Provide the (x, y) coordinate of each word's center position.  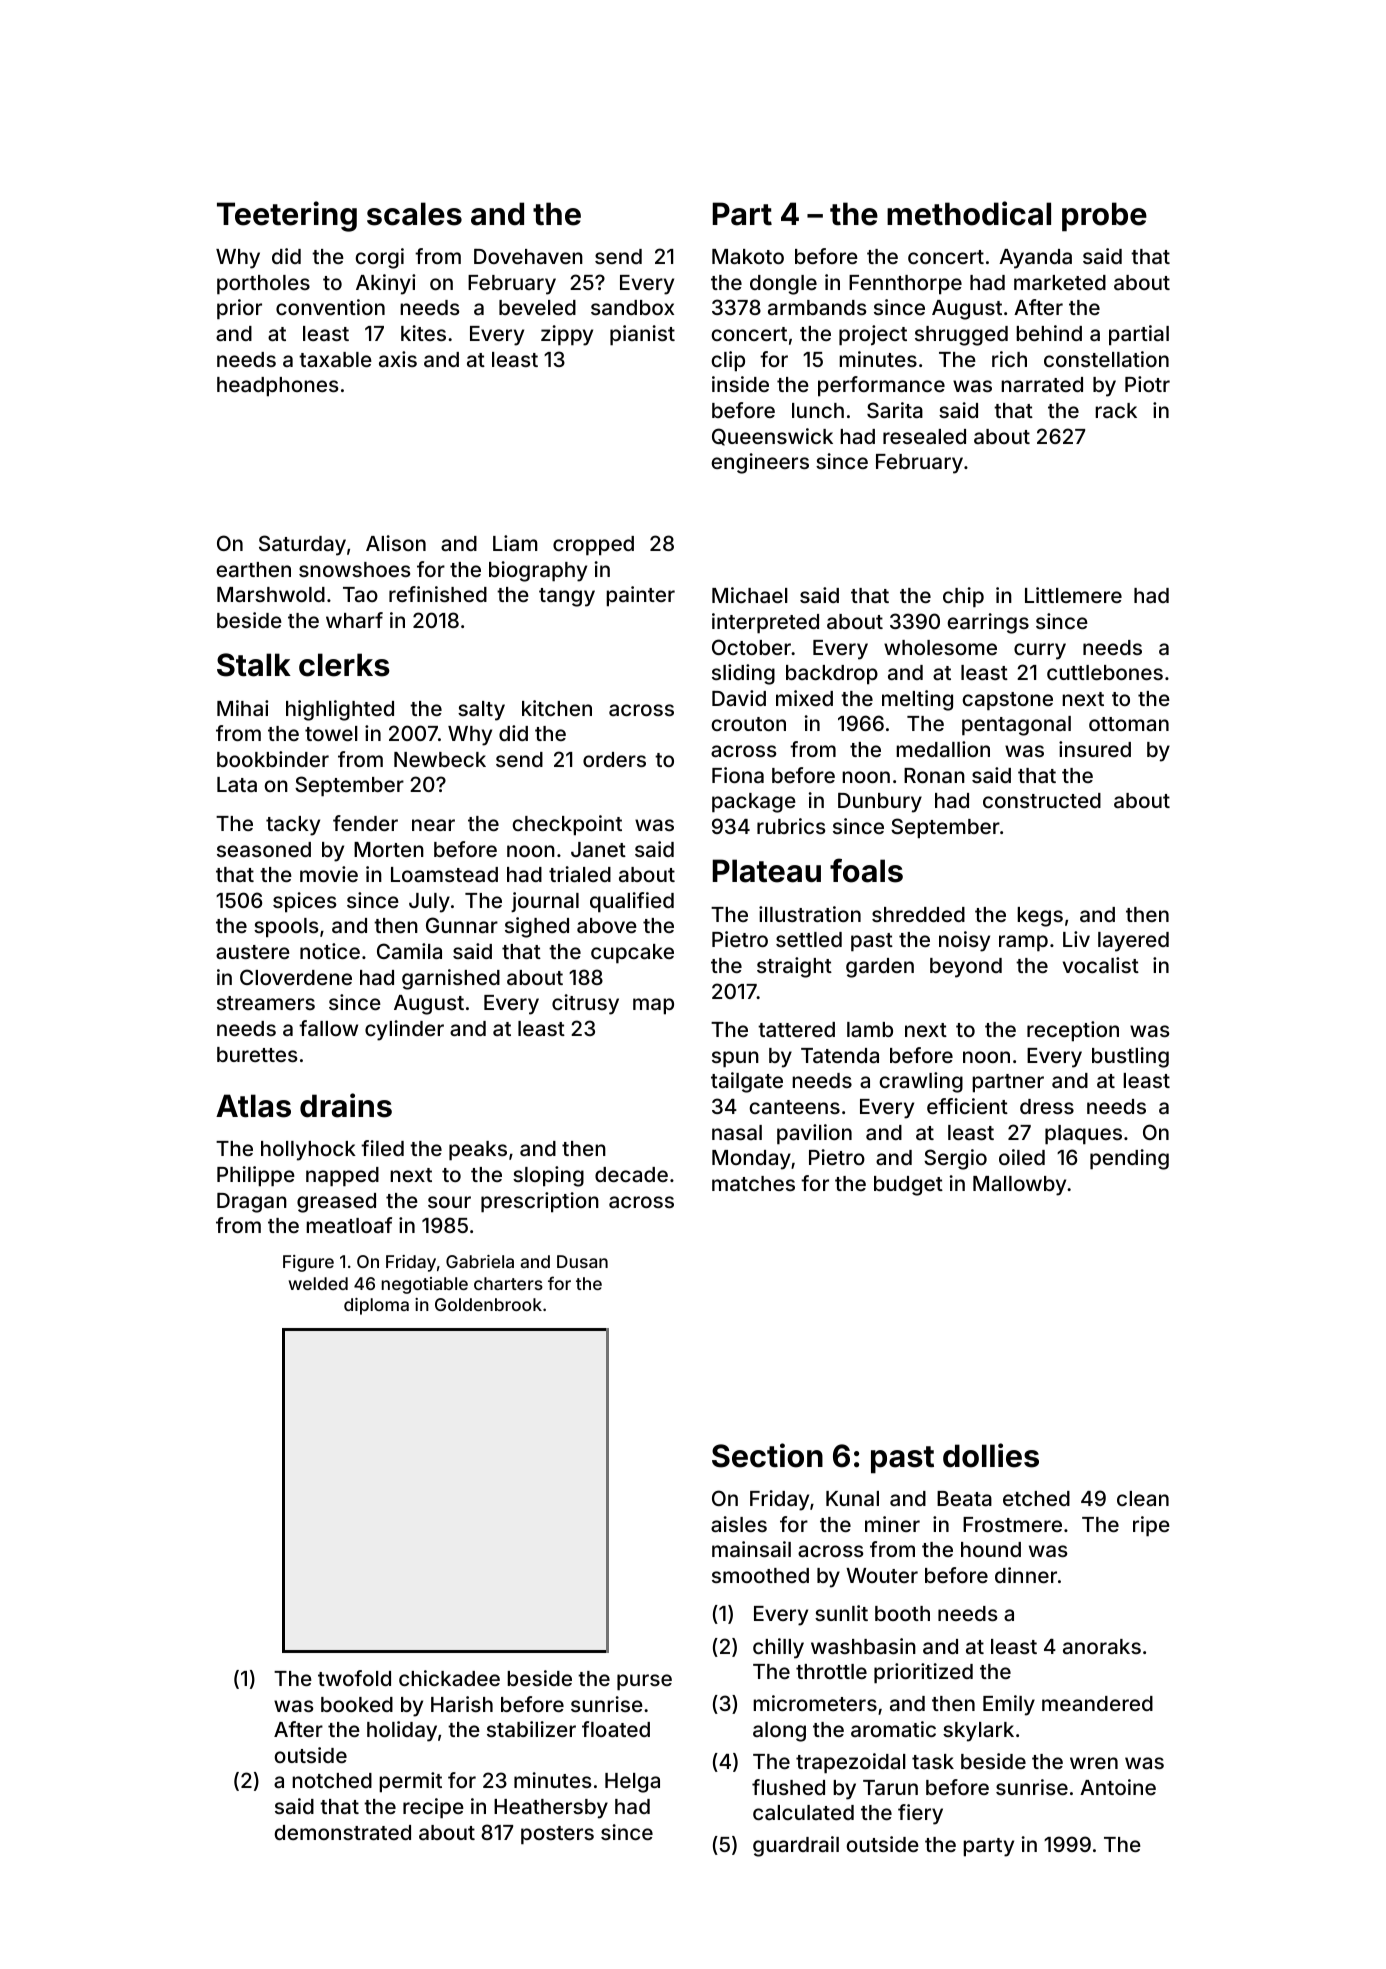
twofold (354, 1678)
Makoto (748, 256)
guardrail (796, 1846)
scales (414, 214)
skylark (978, 1732)
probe (1104, 217)
